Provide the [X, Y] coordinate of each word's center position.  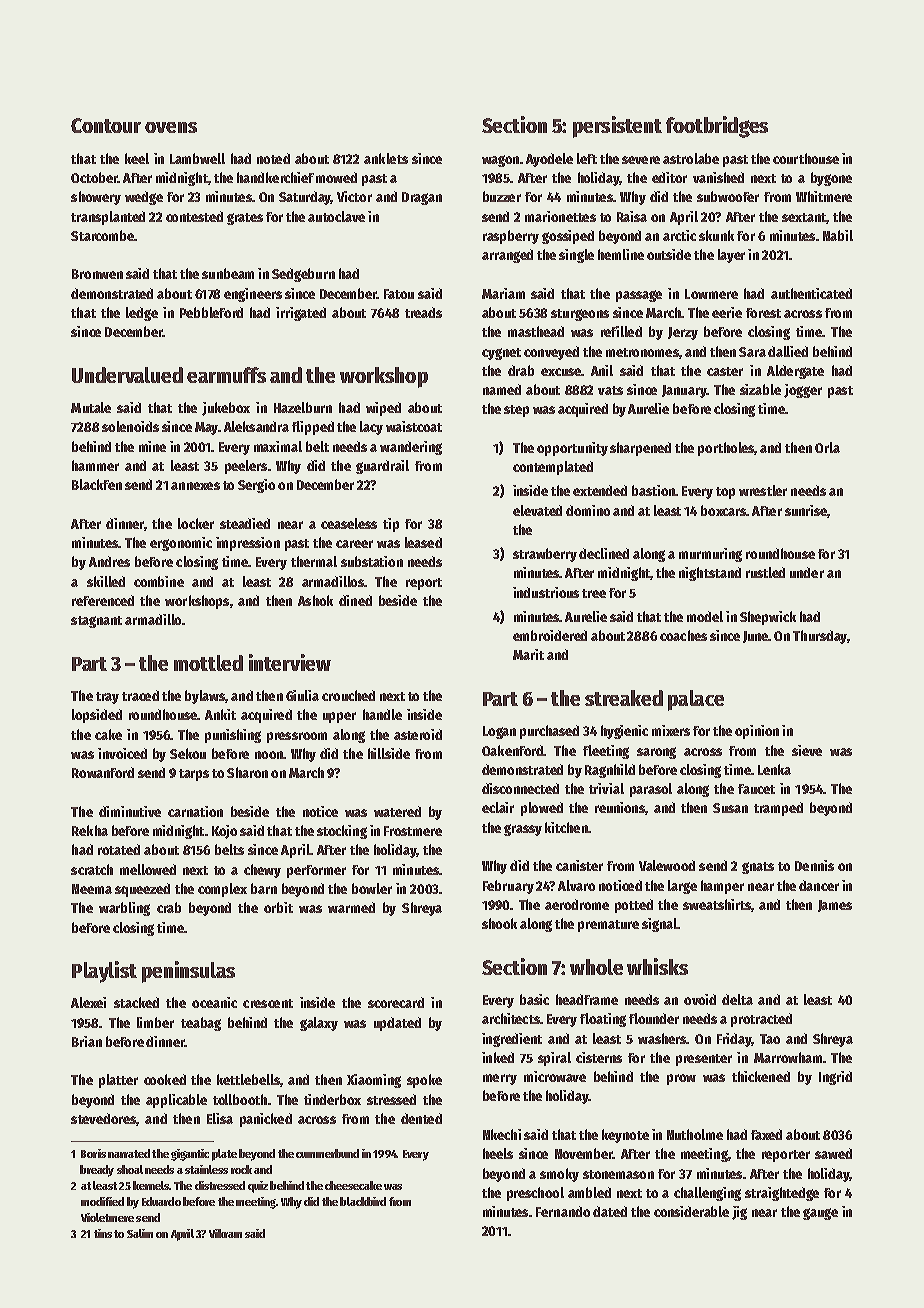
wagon [500, 161]
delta [737, 999]
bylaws [205, 697]
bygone [831, 179]
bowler [372, 888]
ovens [171, 127]
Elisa [220, 1118]
